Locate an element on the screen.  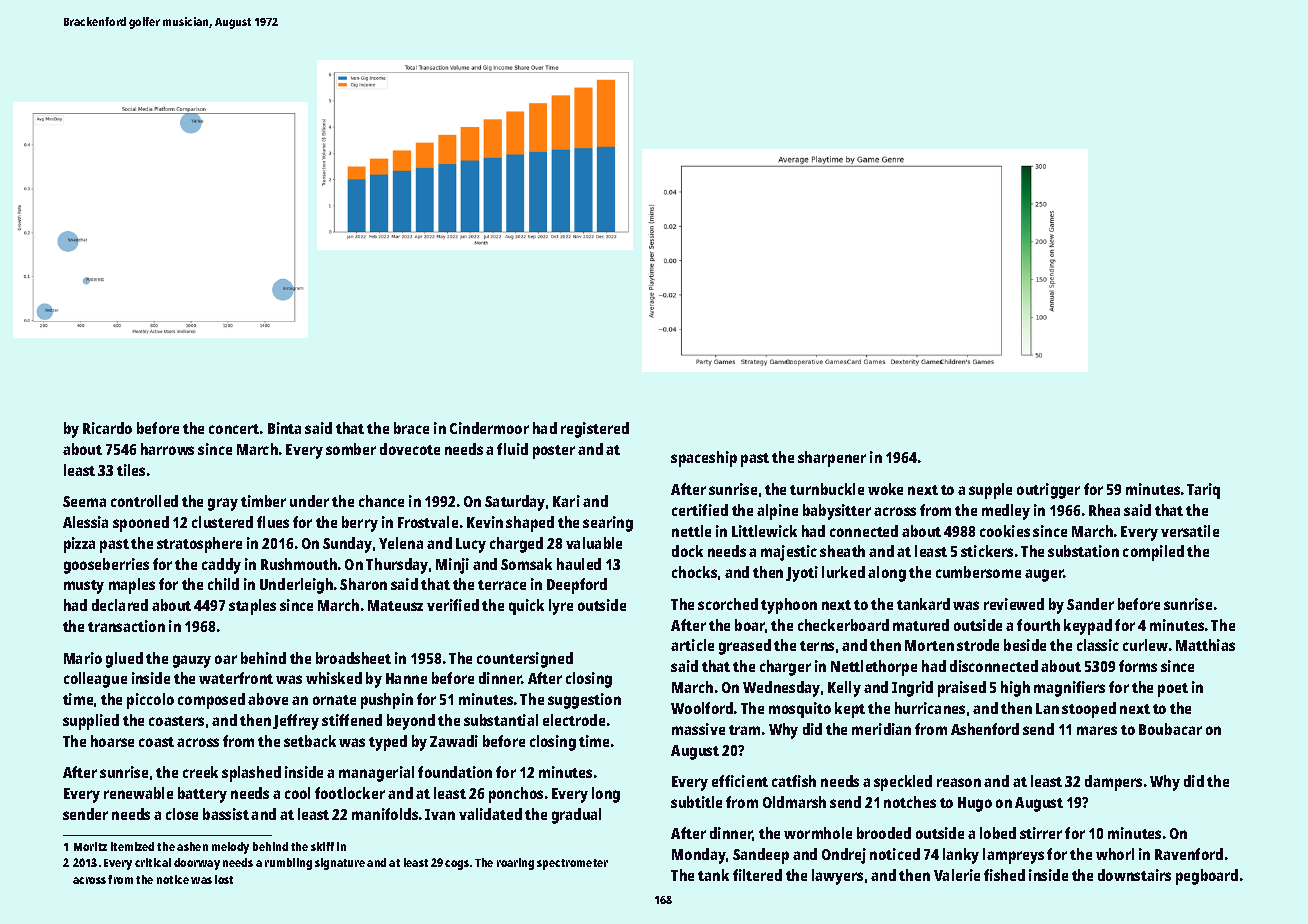
signature is located at coordinates (340, 864).
